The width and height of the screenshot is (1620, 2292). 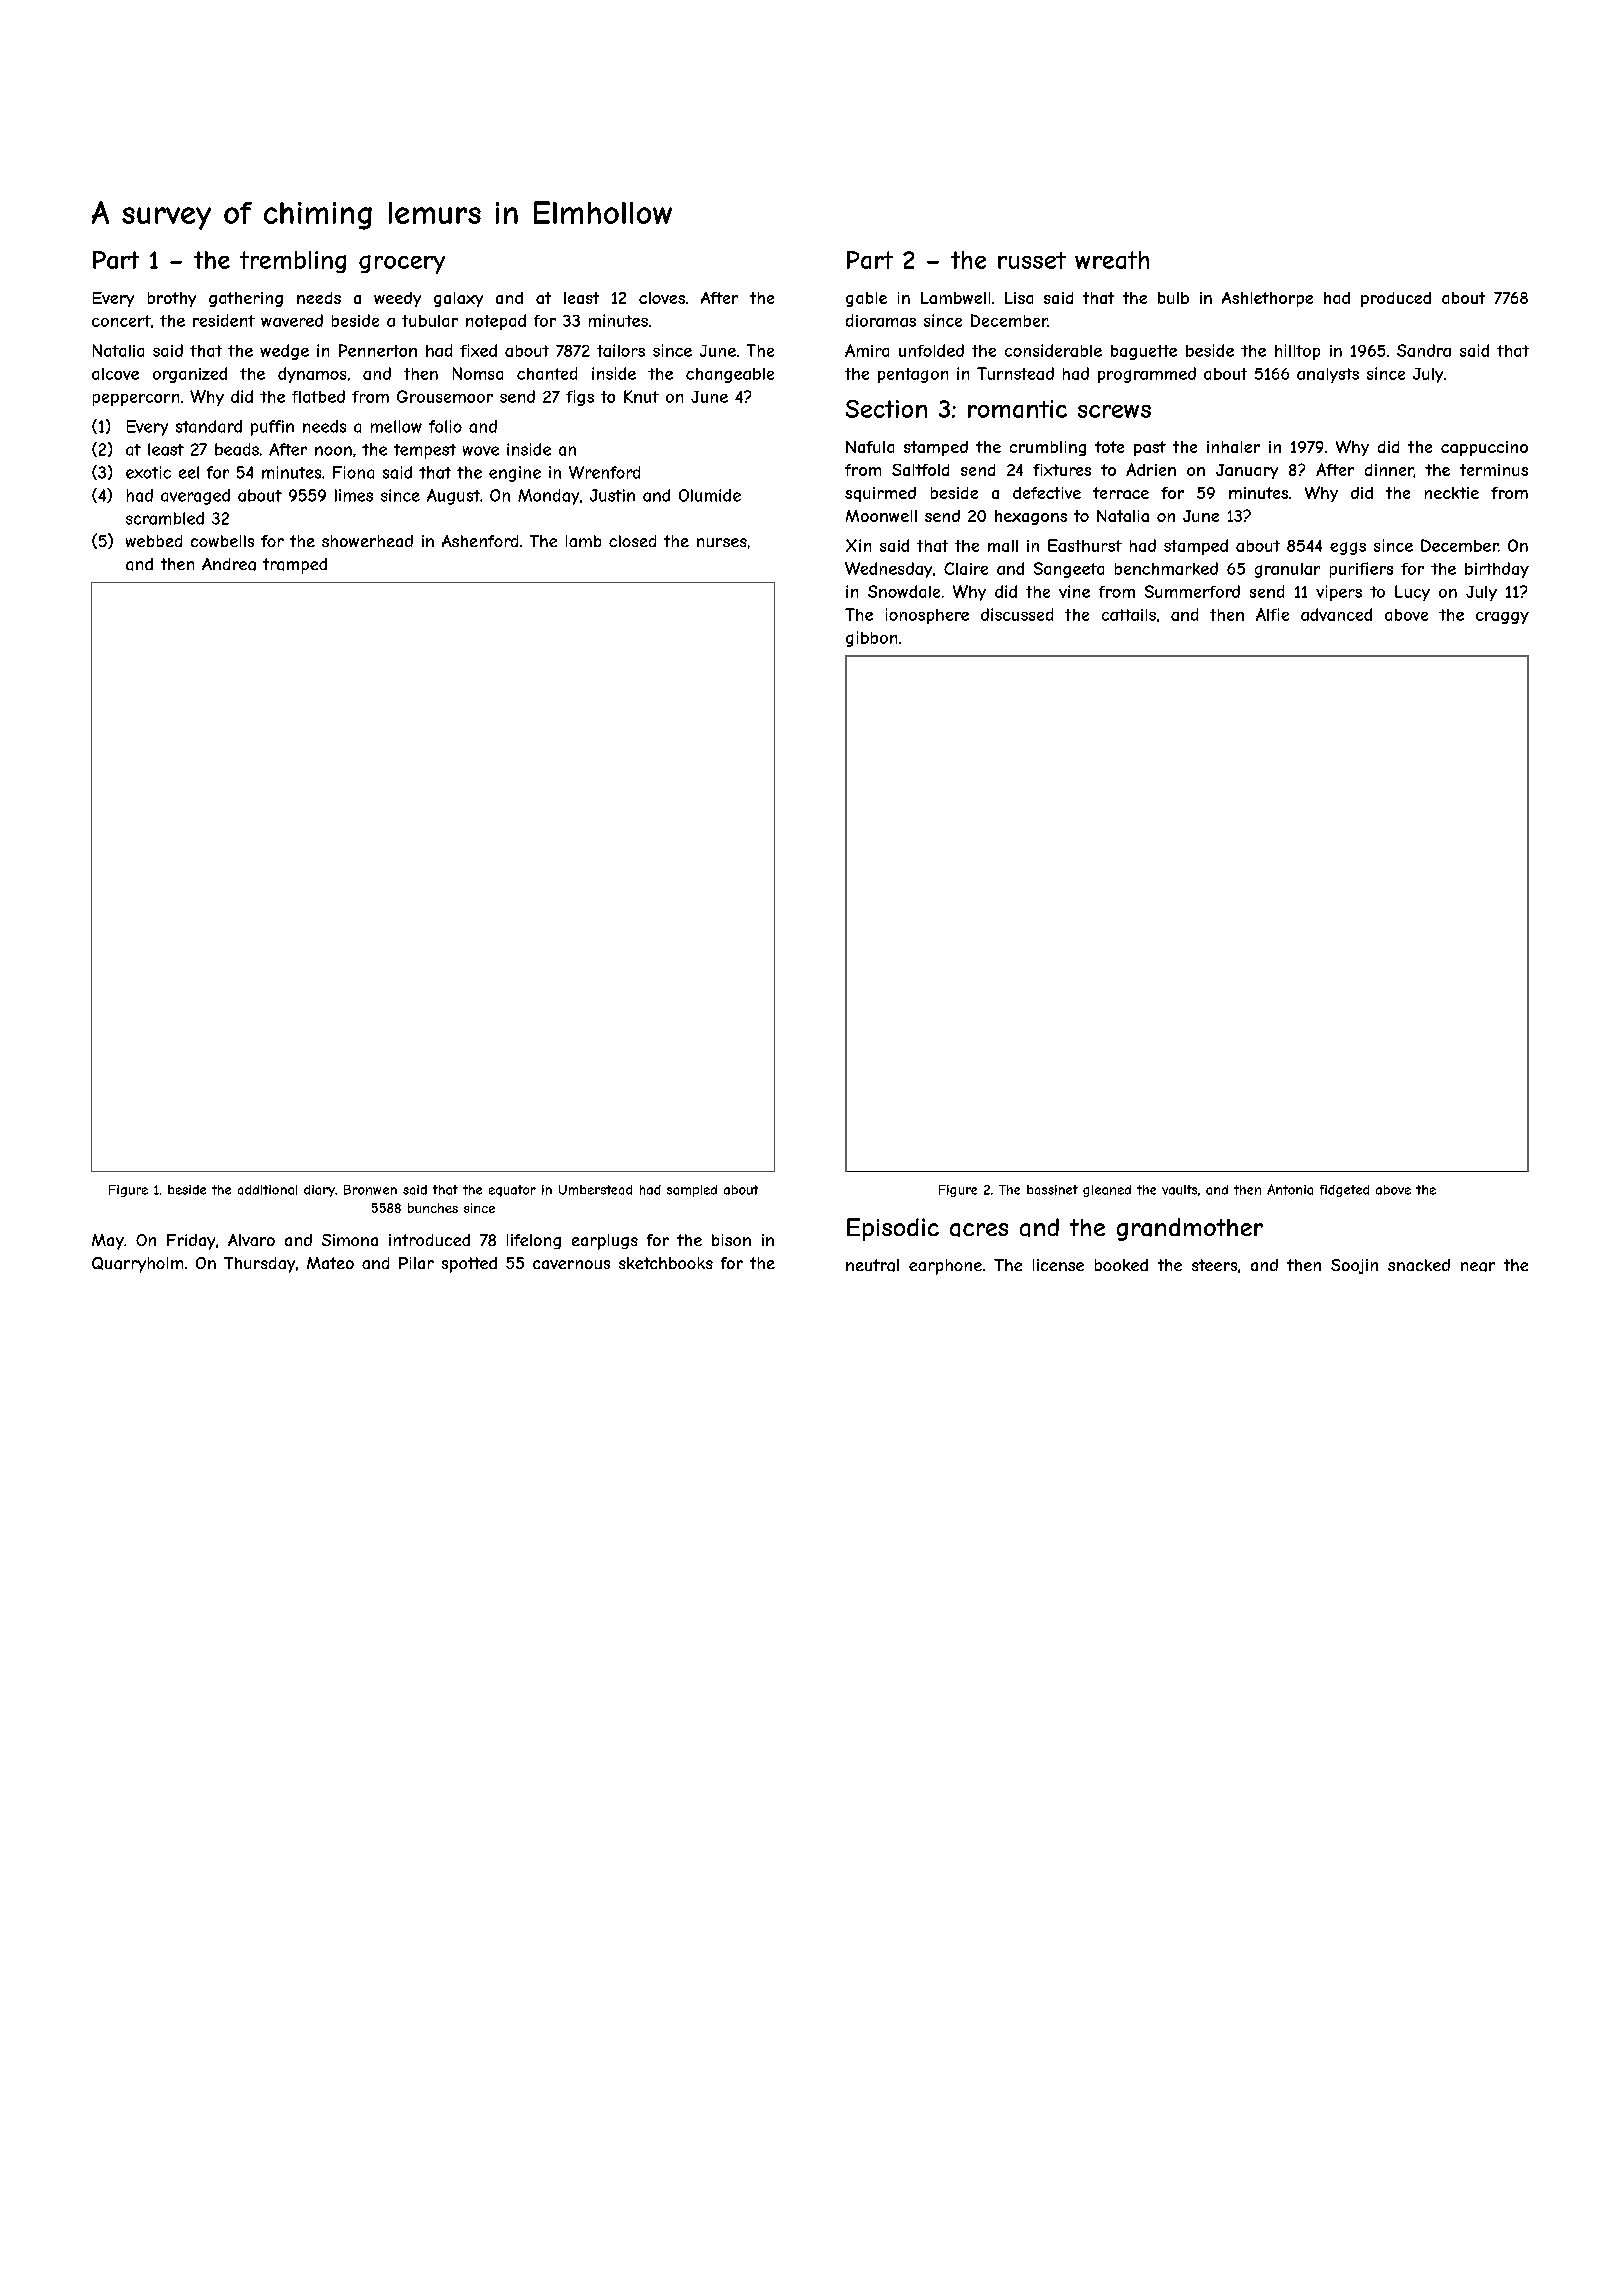 I want to click on benchmarked, so click(x=1166, y=568).
